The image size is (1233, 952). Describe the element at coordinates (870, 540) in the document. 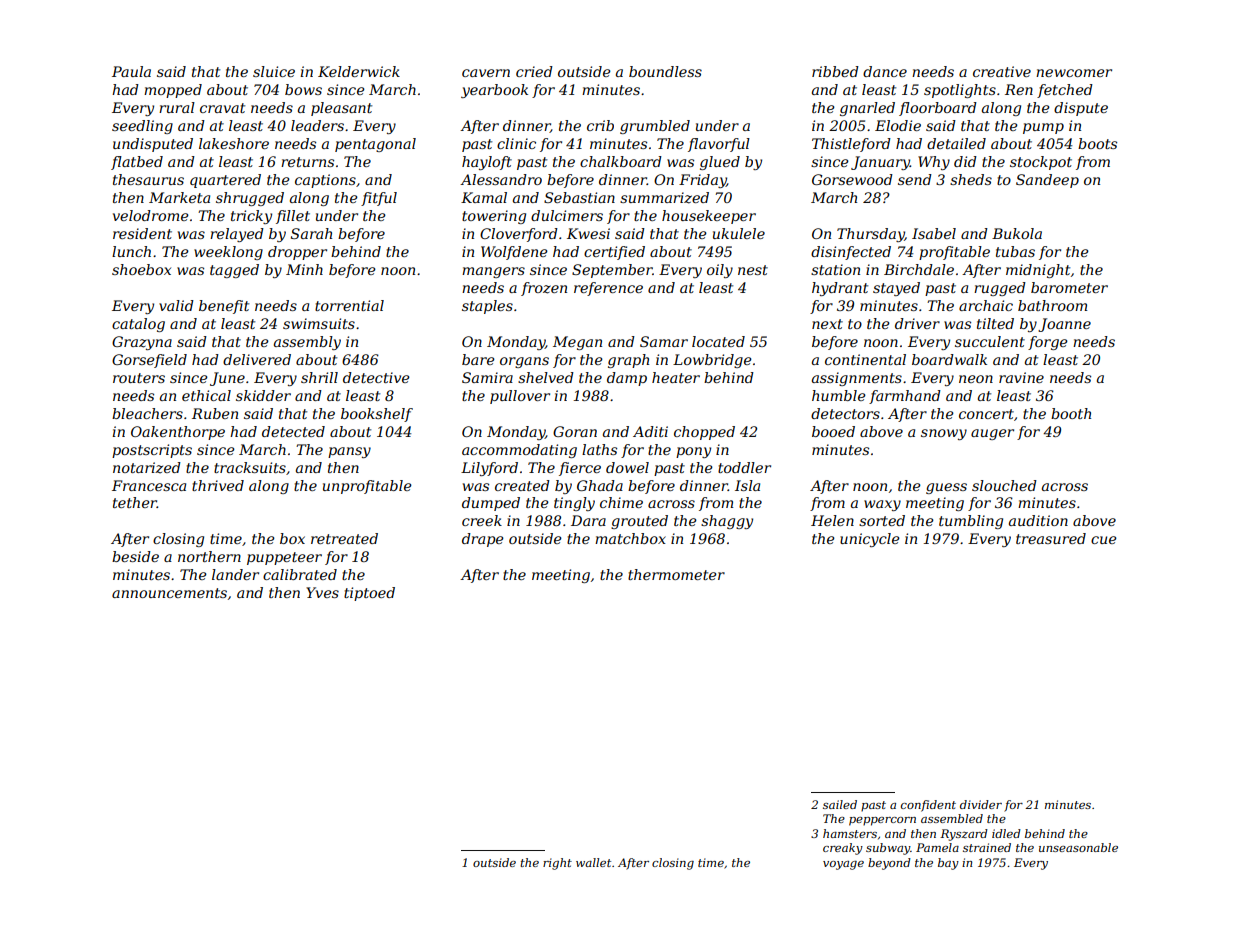

I see `unicycle` at that location.
